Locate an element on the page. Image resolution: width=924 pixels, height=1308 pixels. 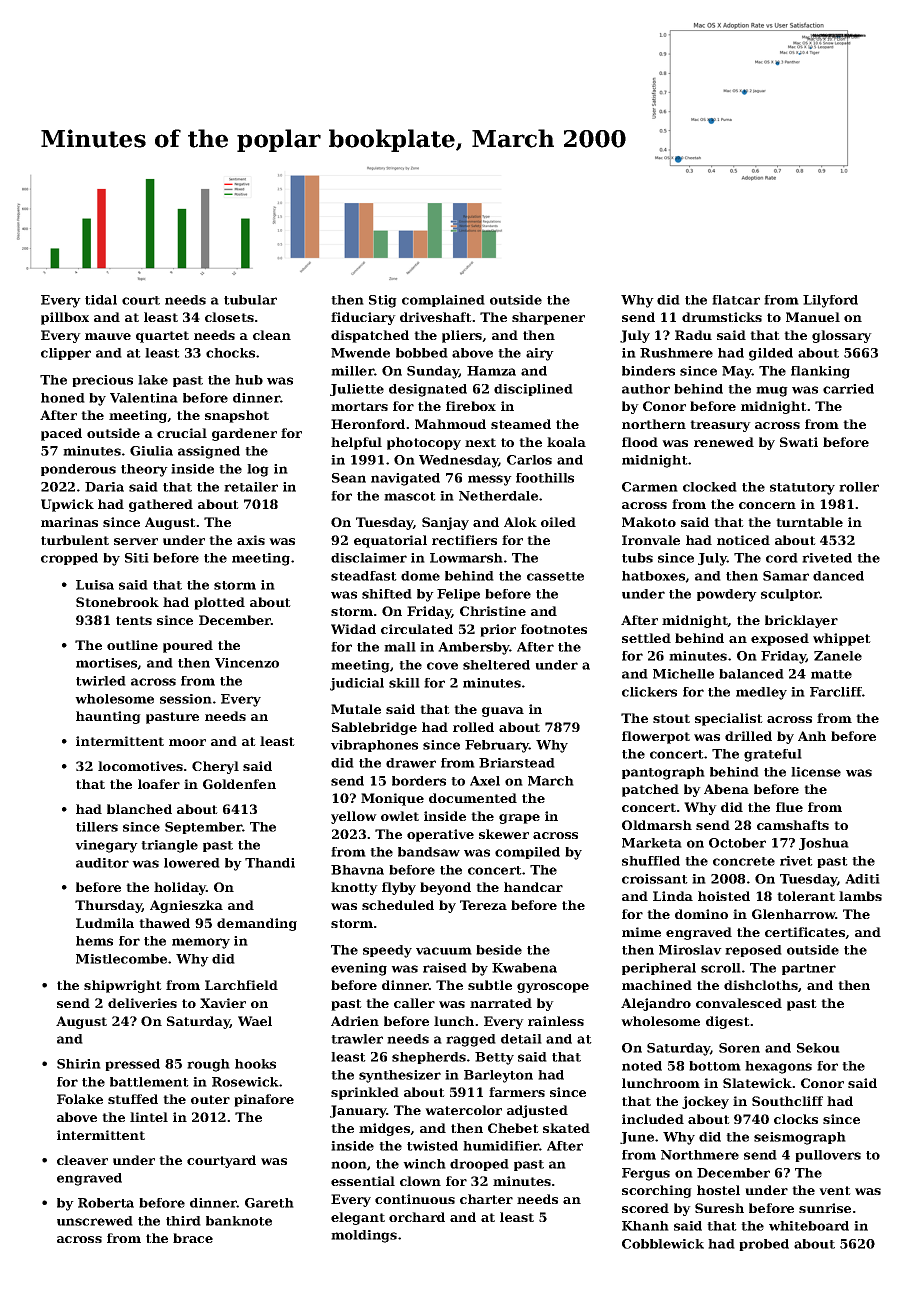
brace is located at coordinates (193, 1238).
